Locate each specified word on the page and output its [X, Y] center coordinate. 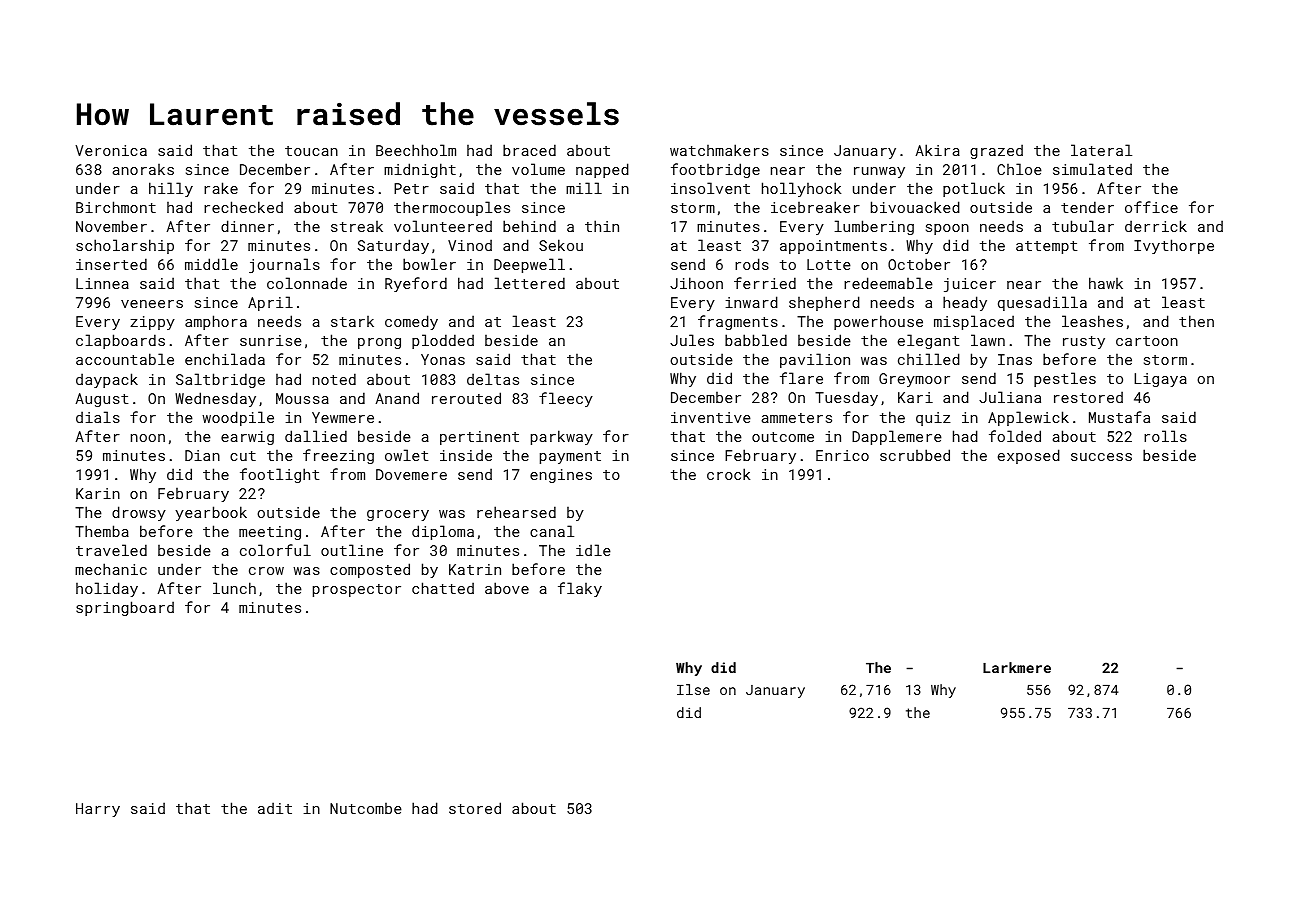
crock [728, 474]
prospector [357, 590]
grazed [996, 151]
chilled [929, 359]
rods [752, 264]
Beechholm [416, 150]
